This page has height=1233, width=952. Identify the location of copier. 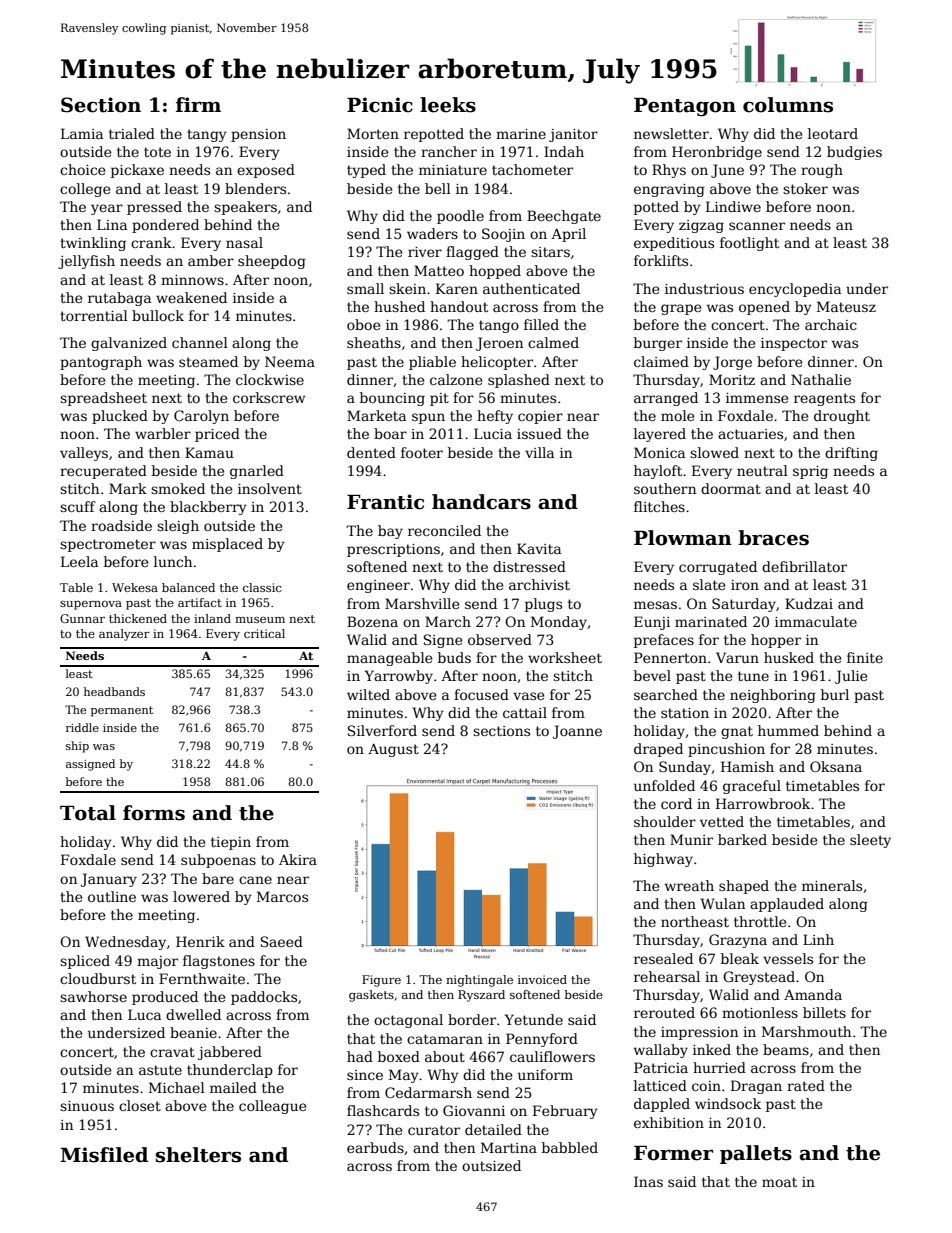
(540, 417).
